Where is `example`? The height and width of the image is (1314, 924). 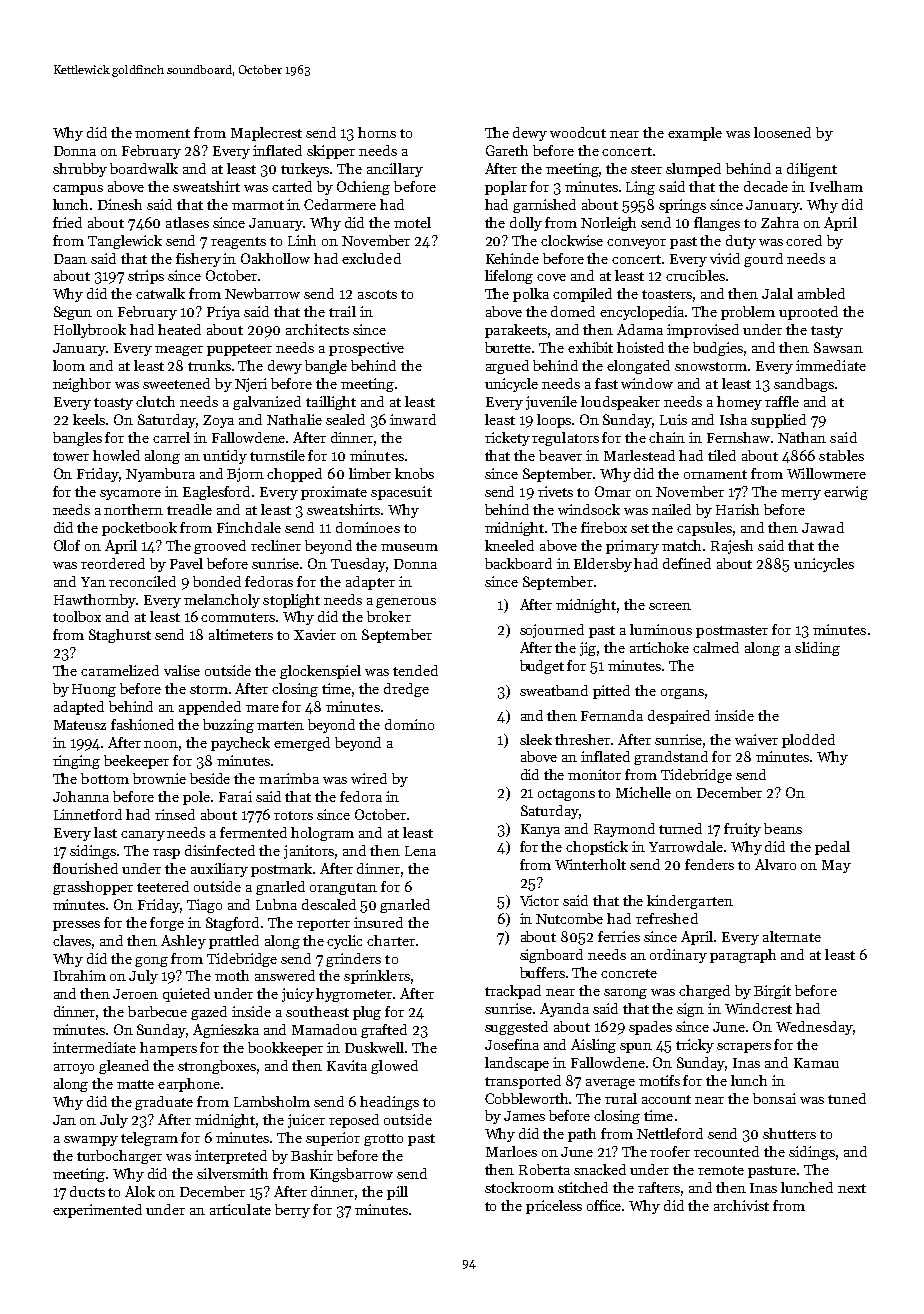 example is located at coordinates (695, 134).
